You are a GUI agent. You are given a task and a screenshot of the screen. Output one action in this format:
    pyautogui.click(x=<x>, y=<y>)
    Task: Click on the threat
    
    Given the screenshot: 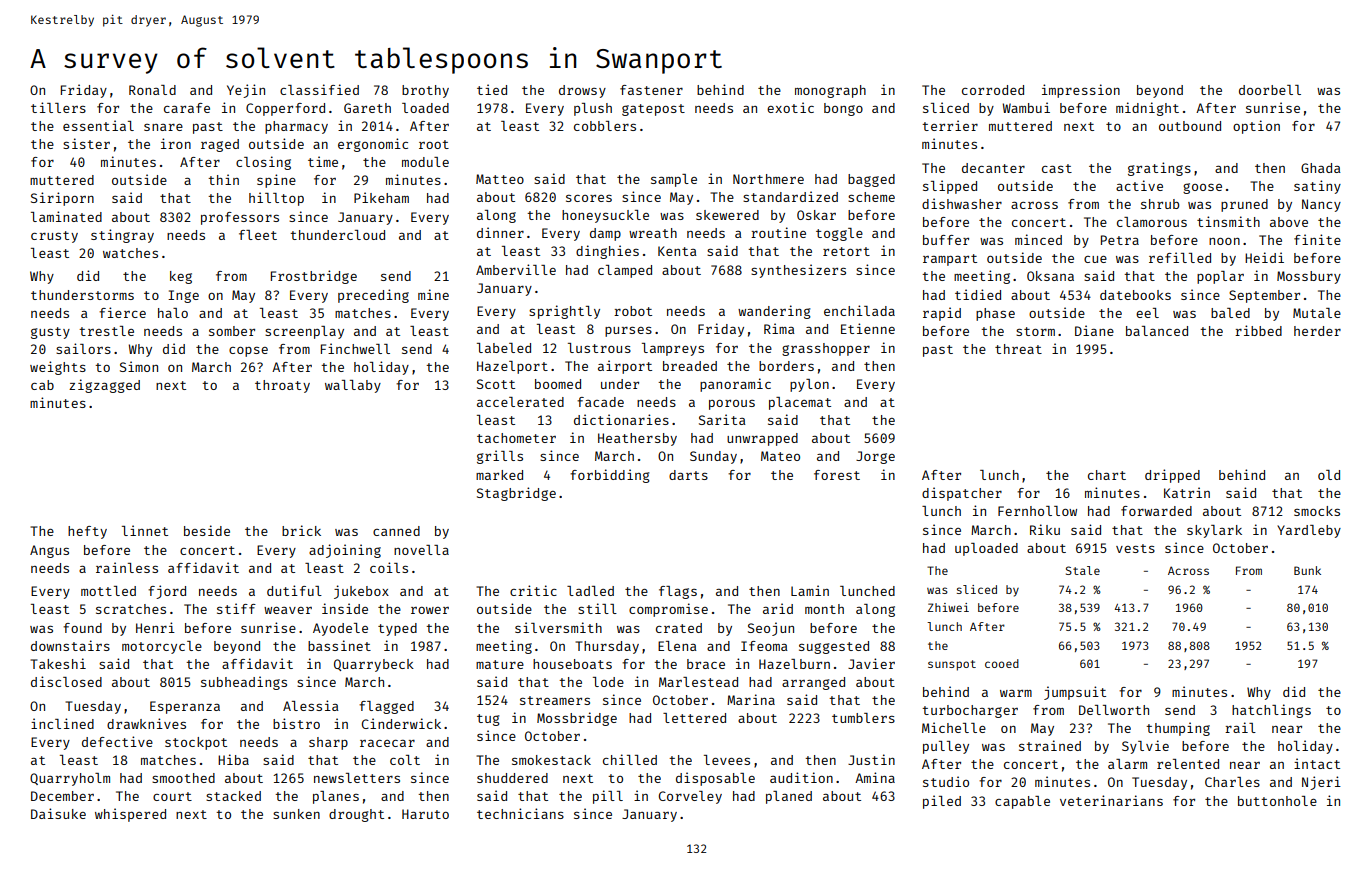 What is the action you would take?
    pyautogui.click(x=1018, y=349)
